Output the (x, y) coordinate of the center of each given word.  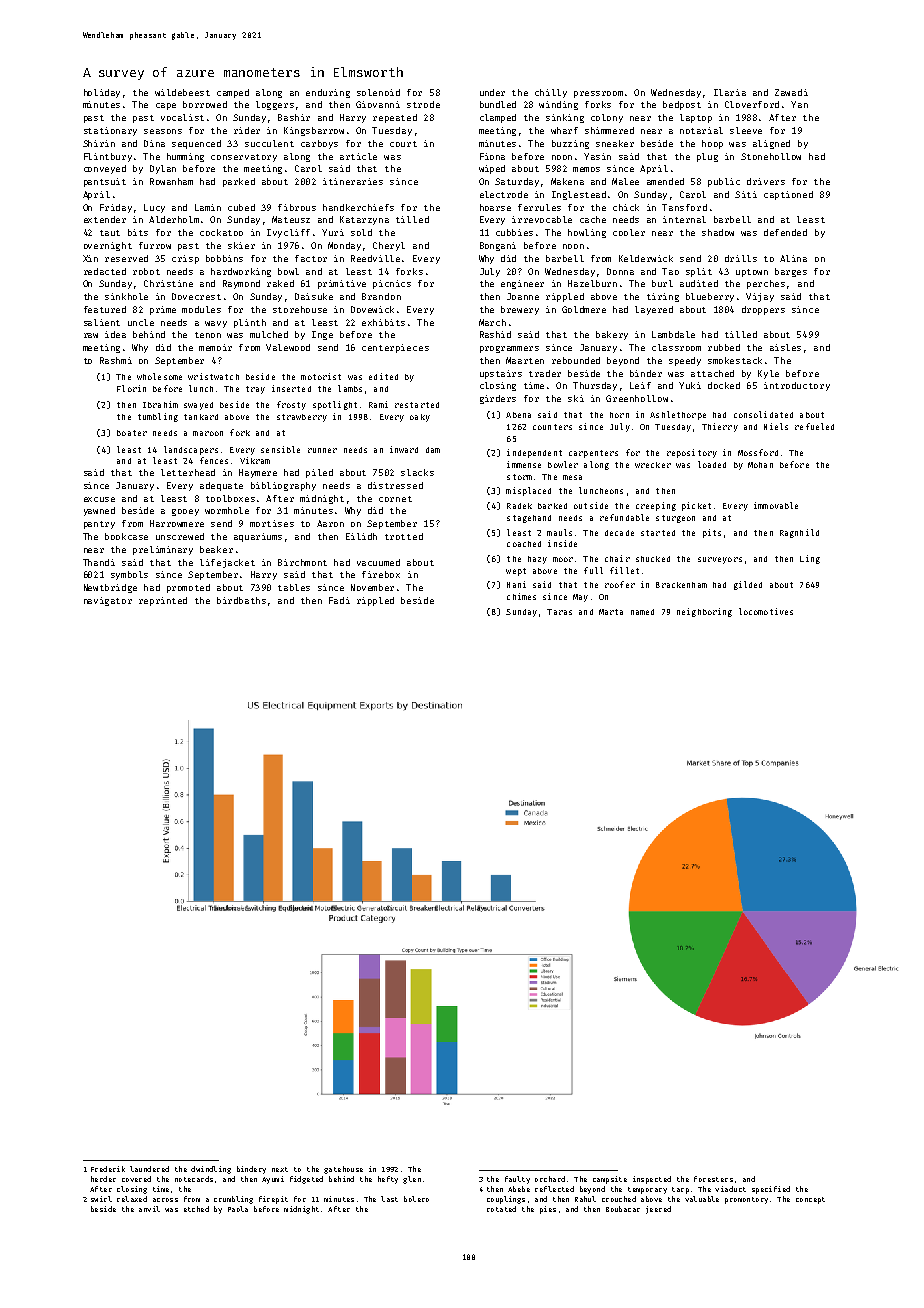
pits (712, 533)
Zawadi (791, 92)
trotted (404, 536)
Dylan (163, 169)
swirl (101, 1199)
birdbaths (241, 600)
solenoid (378, 92)
